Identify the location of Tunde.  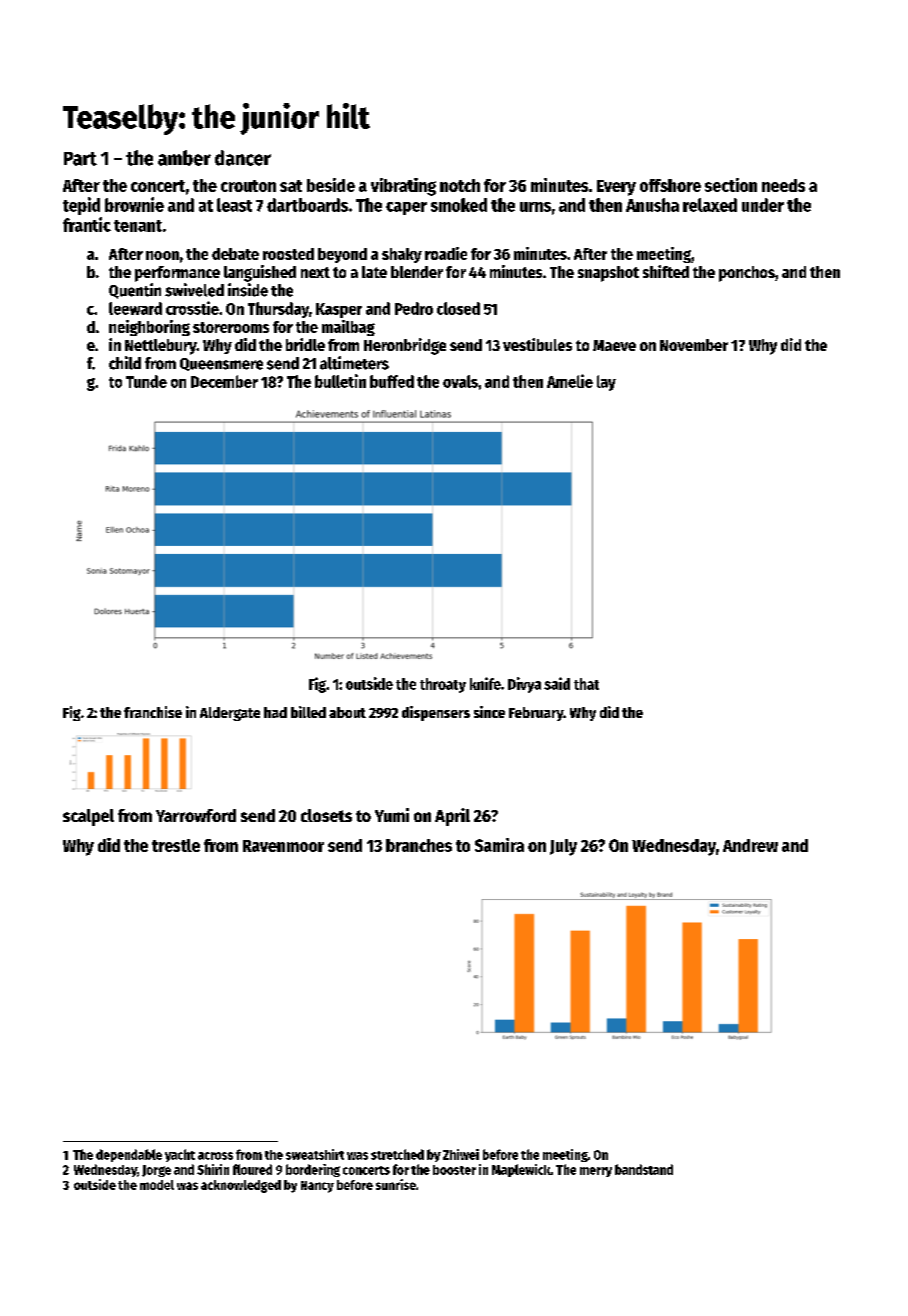
(146, 381).
